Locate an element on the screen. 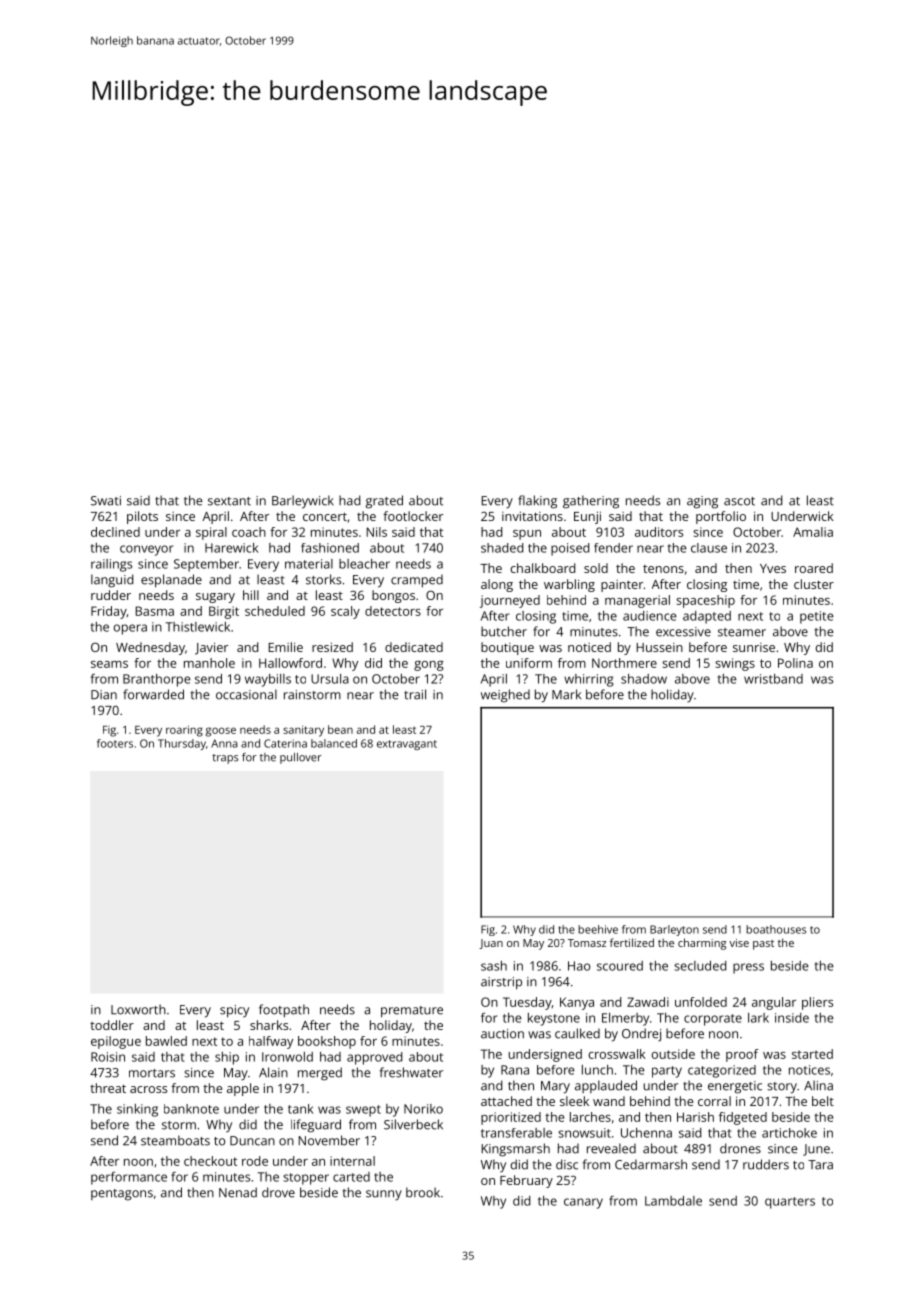  ascot is located at coordinates (739, 501).
